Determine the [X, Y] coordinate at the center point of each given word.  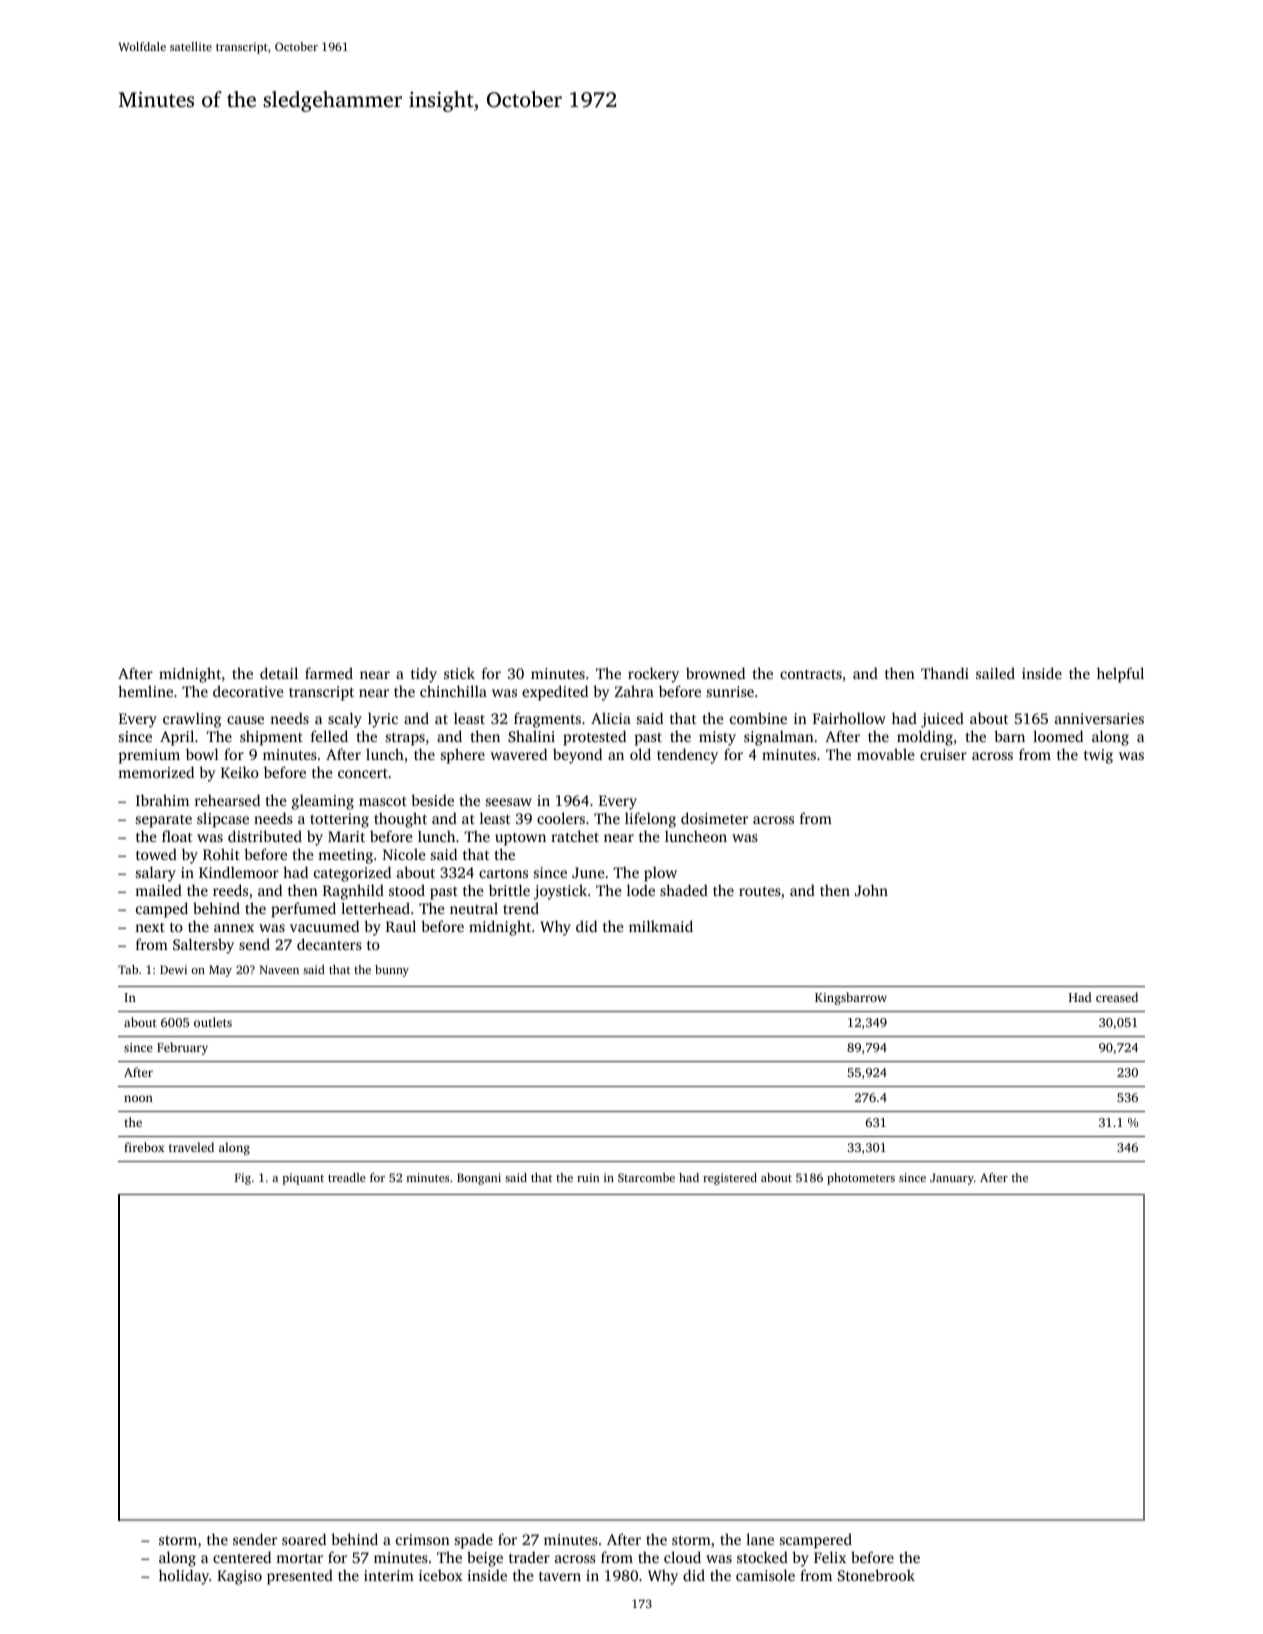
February [182, 1048]
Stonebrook [876, 1575]
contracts [811, 674]
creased [1117, 997]
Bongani [479, 1179]
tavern [560, 1576]
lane [760, 1539]
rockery [653, 675]
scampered [816, 1541]
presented [300, 1577]
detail [279, 673]
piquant [303, 1179]
